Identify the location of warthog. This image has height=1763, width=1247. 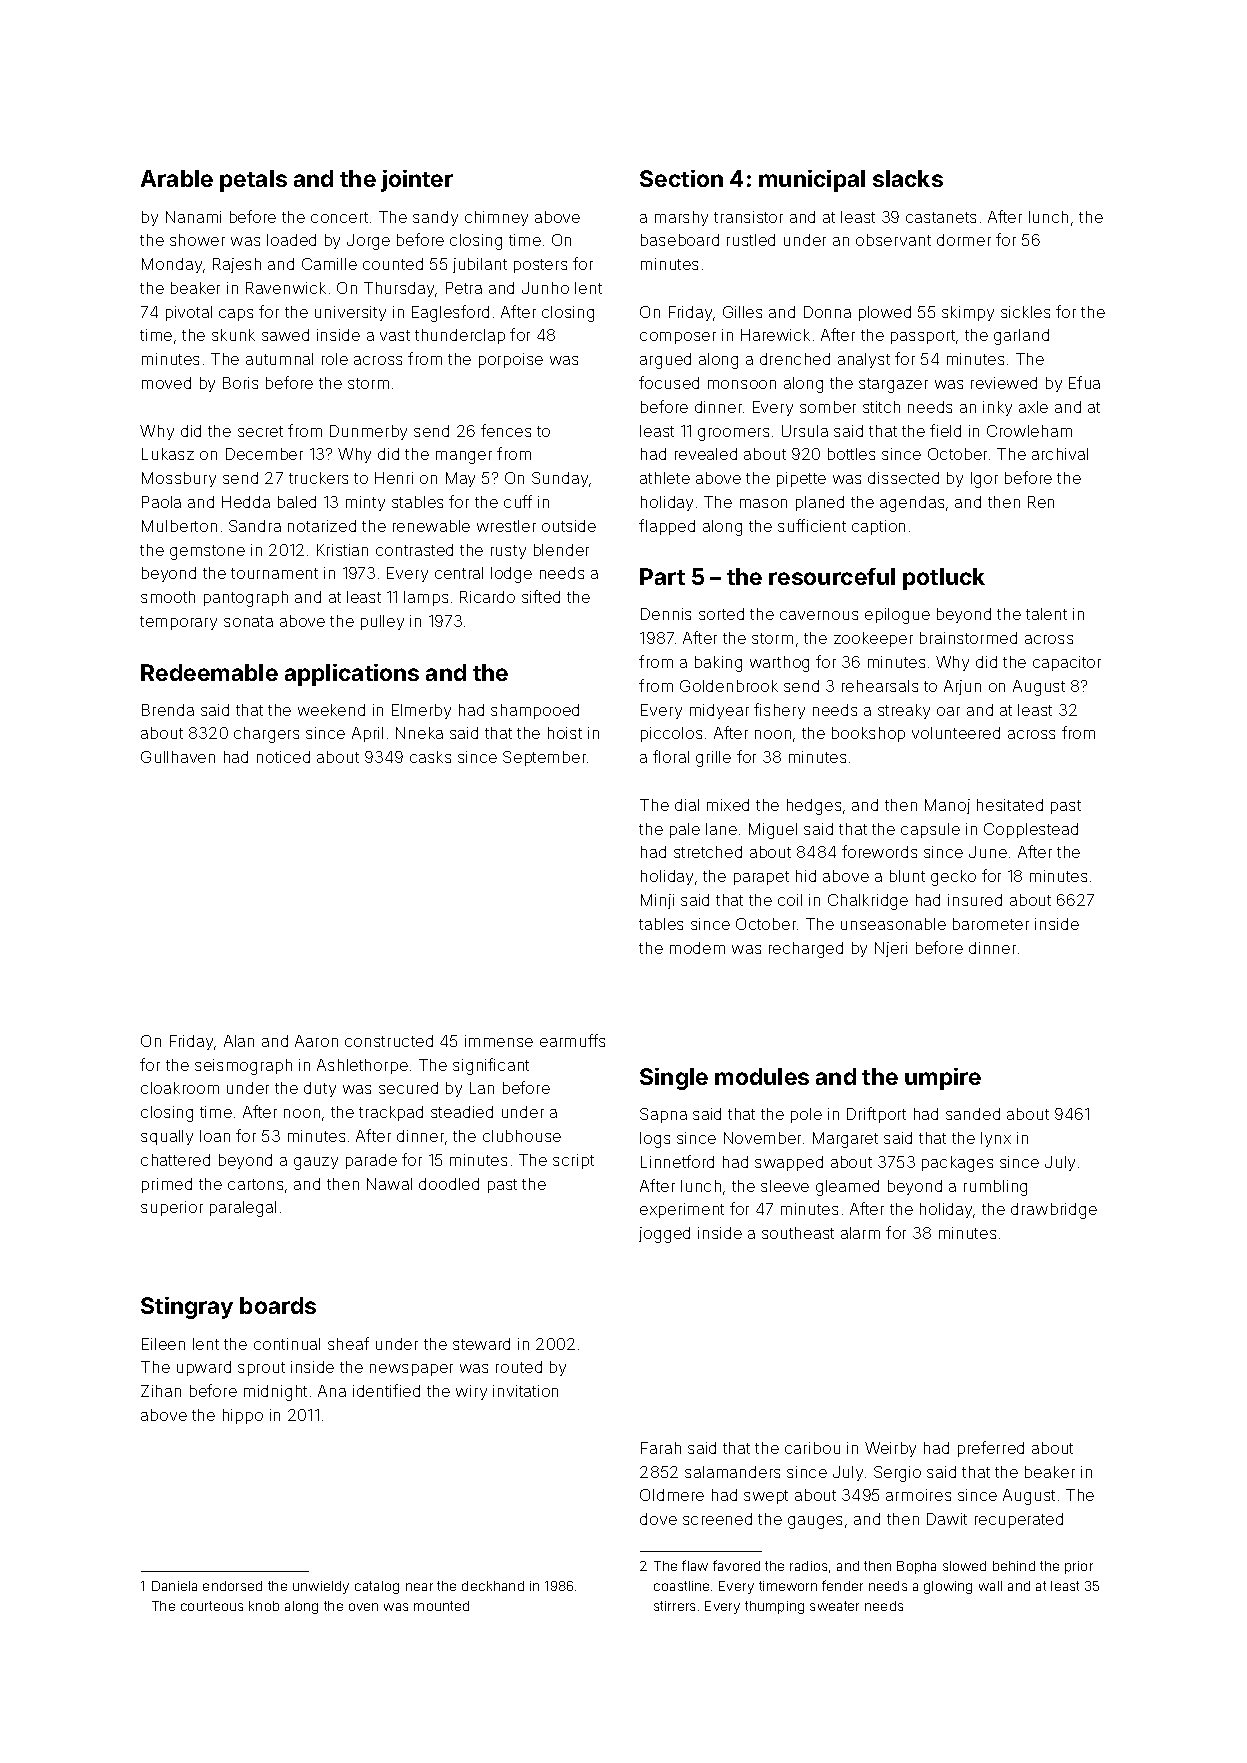
(779, 664).
